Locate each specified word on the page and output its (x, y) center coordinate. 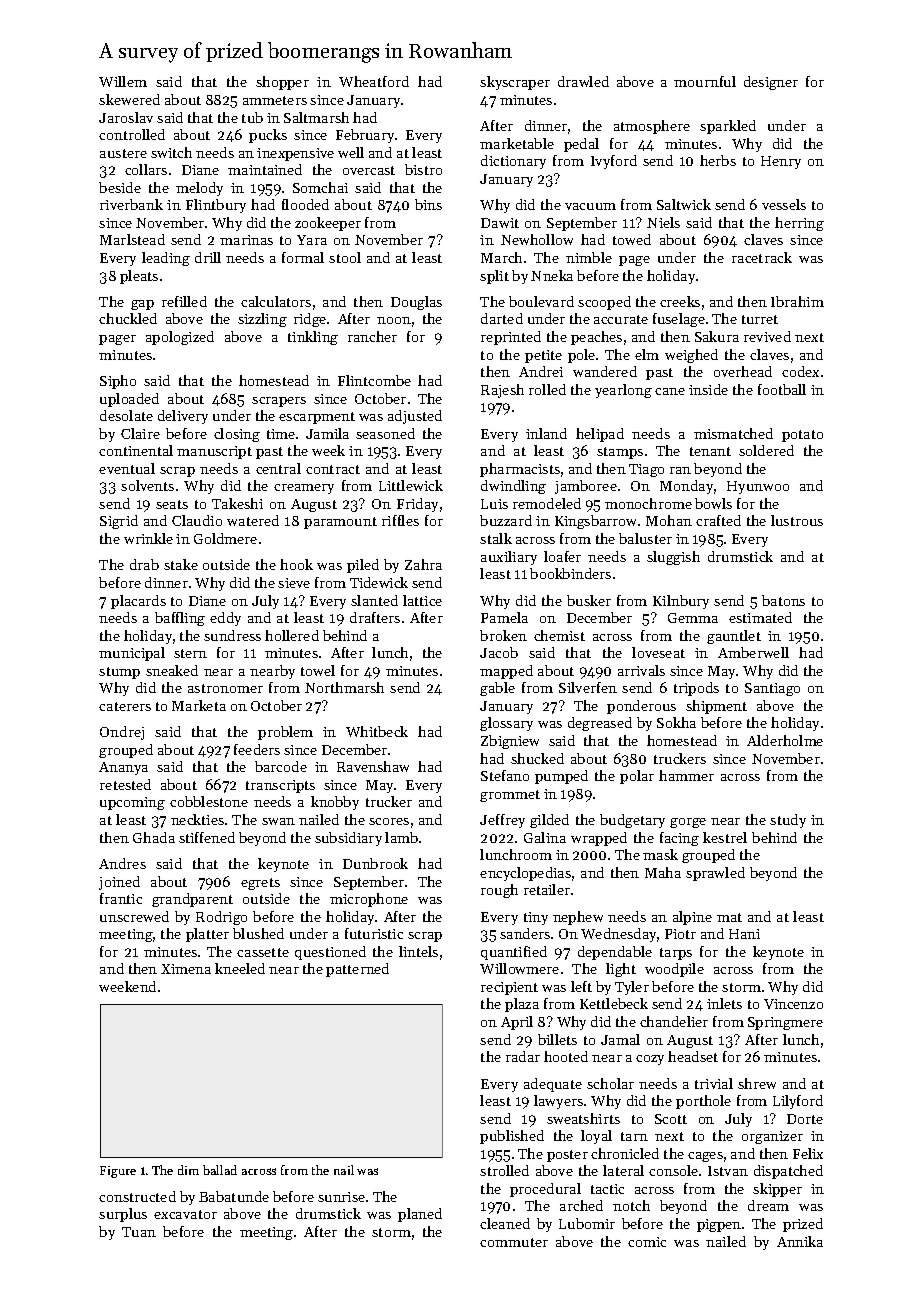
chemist (559, 635)
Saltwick (684, 204)
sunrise (341, 1197)
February (365, 136)
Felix (808, 1153)
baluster (645, 538)
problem (285, 733)
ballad (220, 1170)
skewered (129, 99)
